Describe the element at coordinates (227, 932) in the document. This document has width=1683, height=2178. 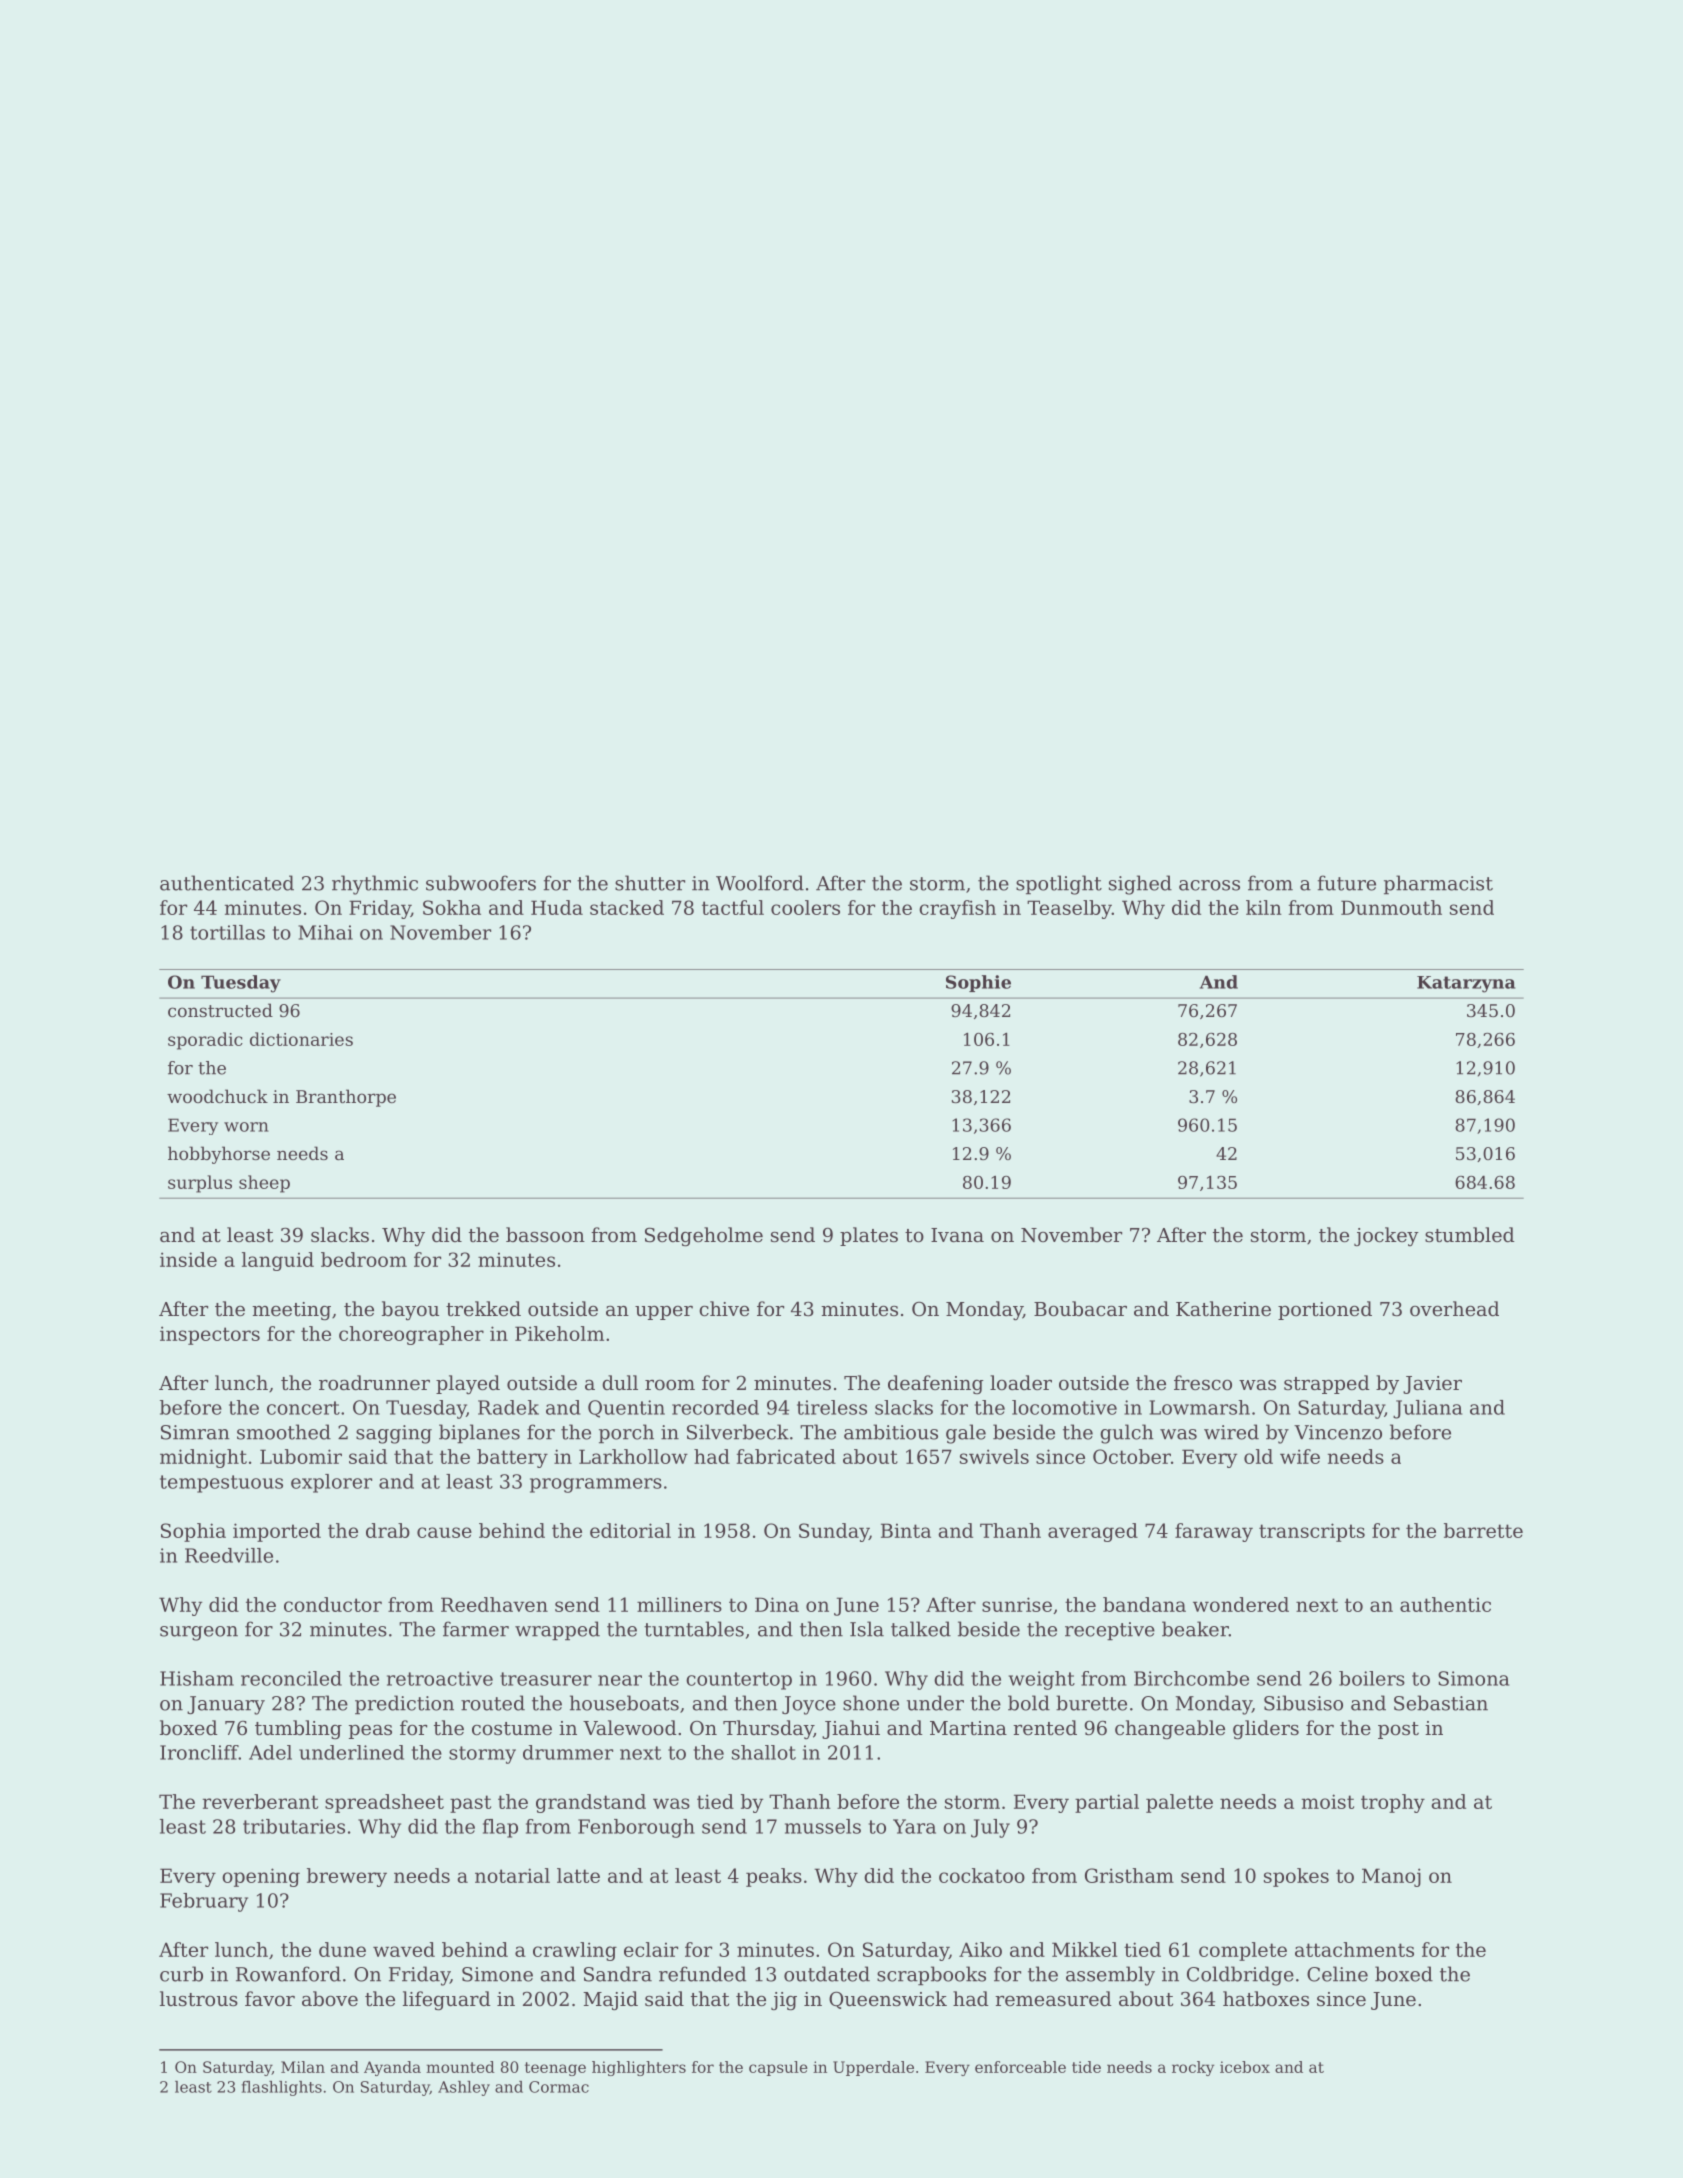
I see `tortillas` at that location.
